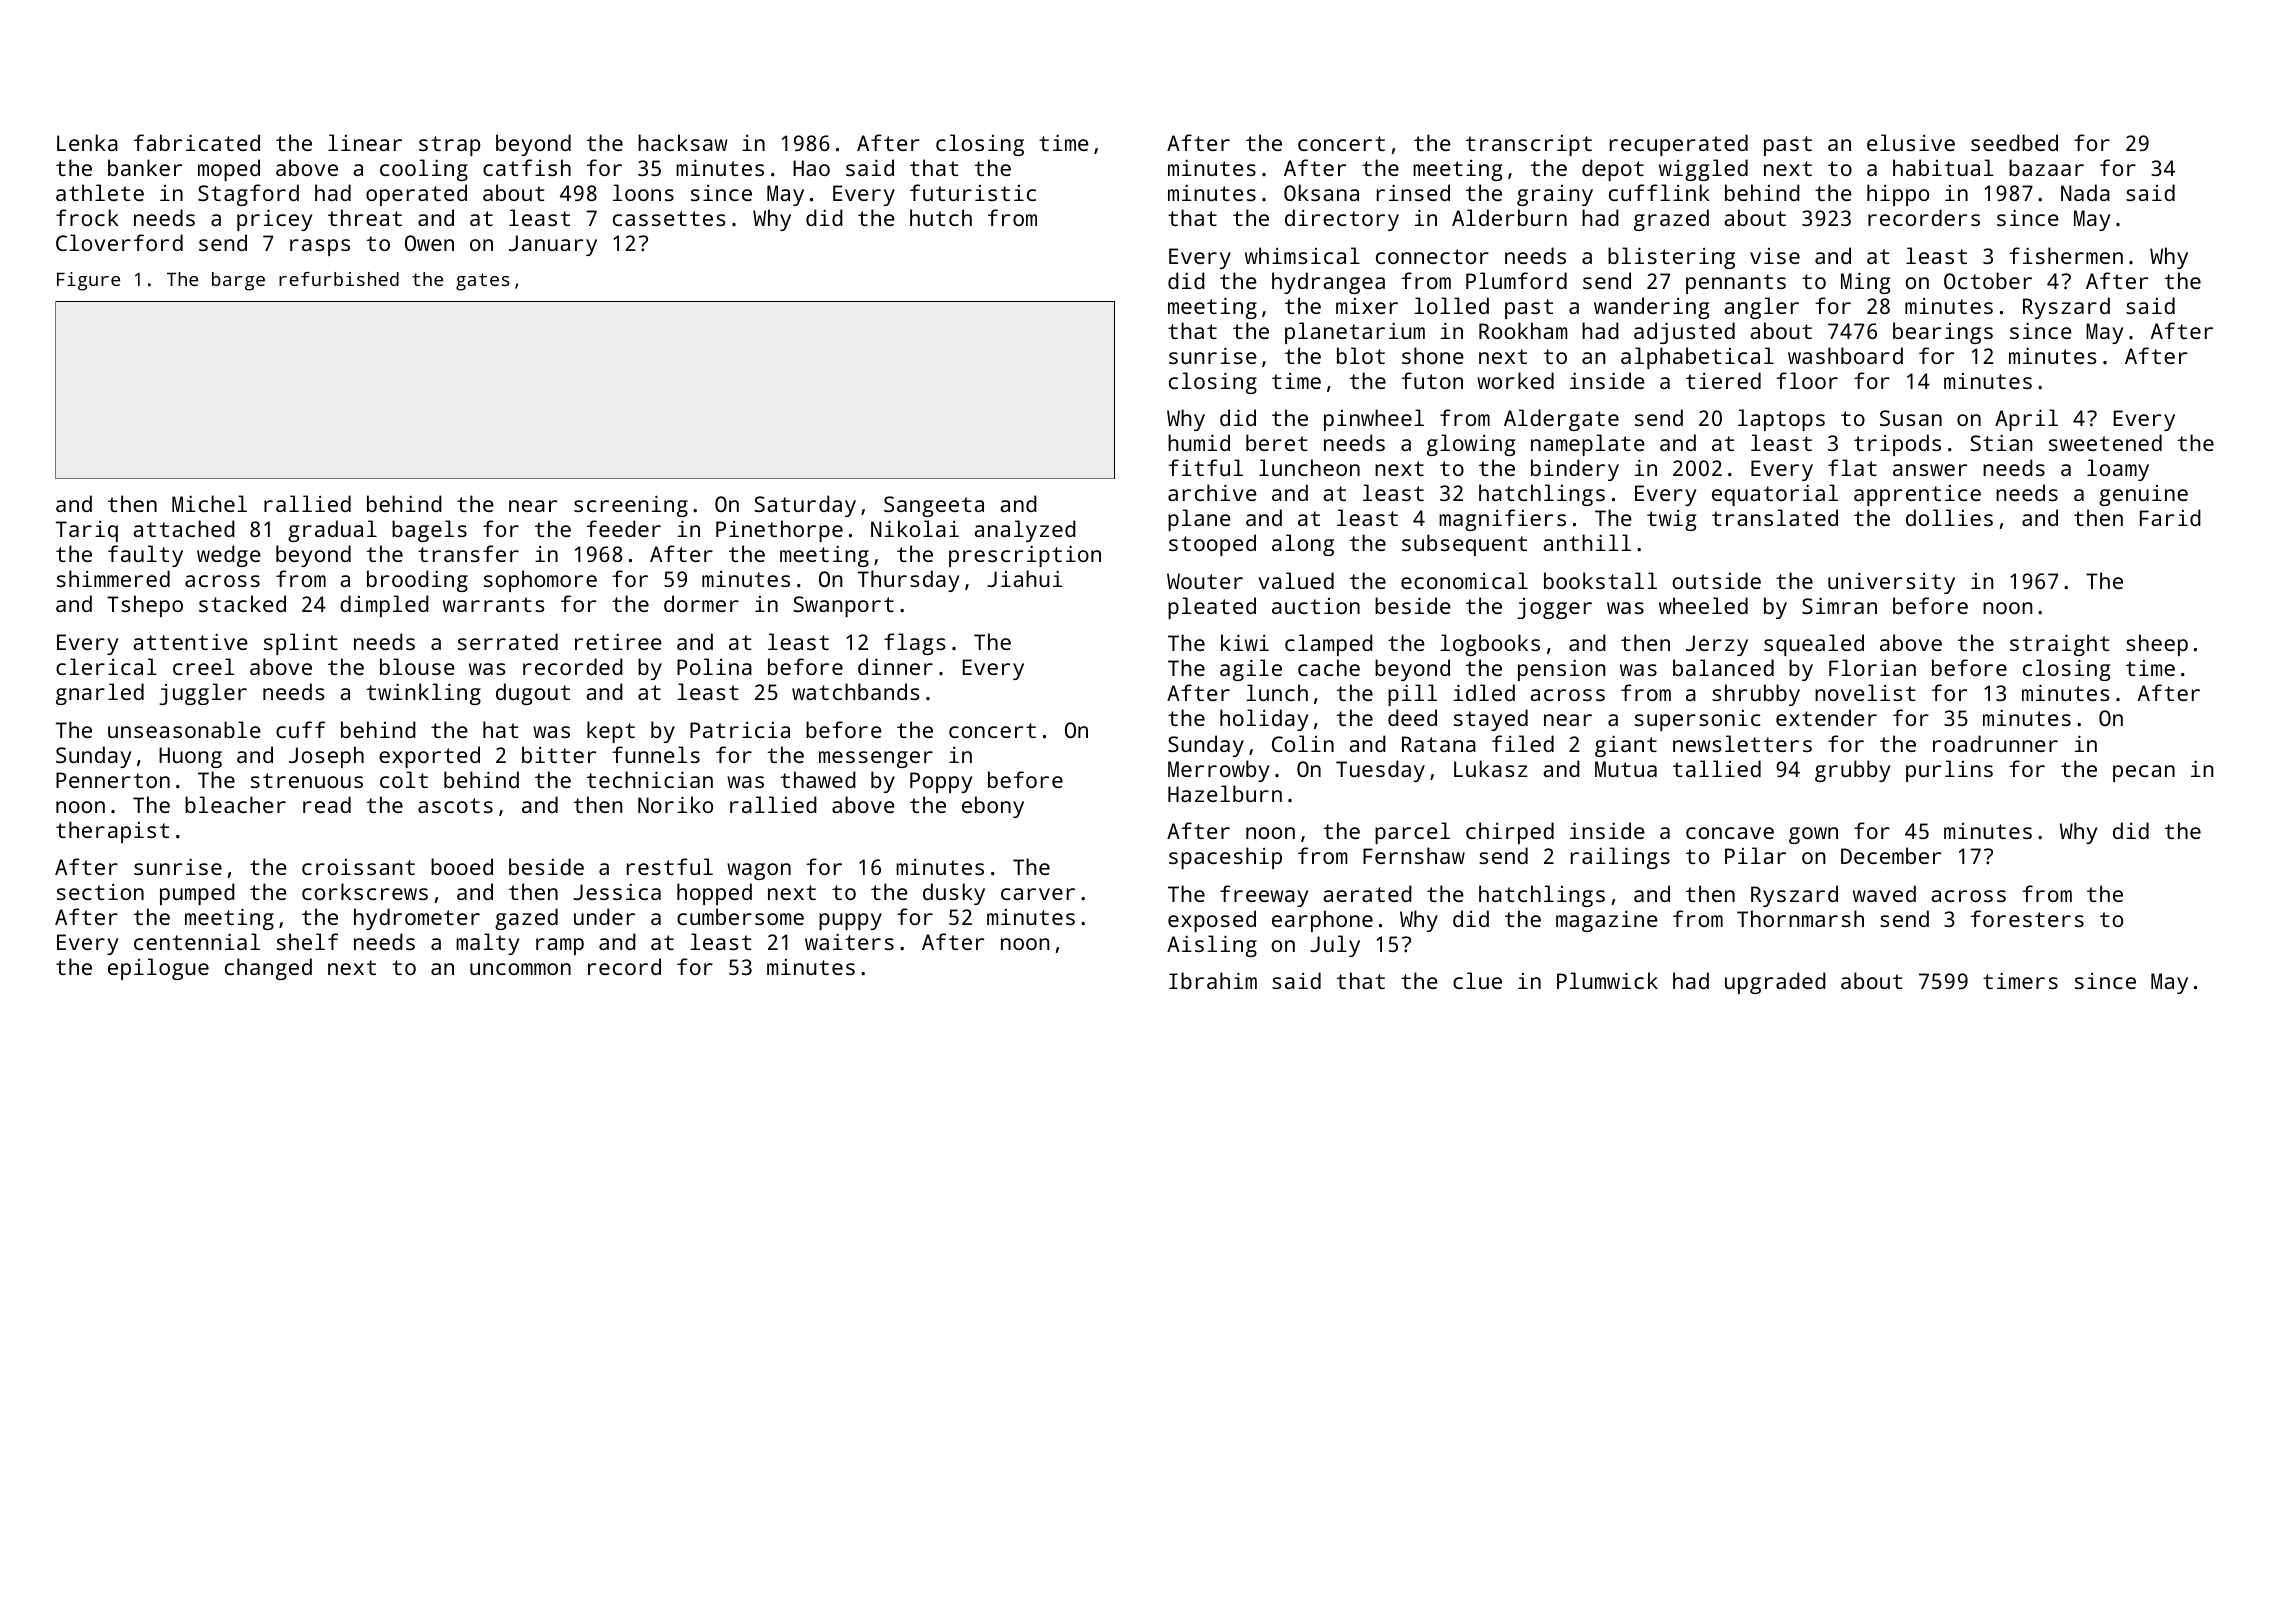  Describe the element at coordinates (1775, 983) in the screenshot. I see `upgraded` at that location.
